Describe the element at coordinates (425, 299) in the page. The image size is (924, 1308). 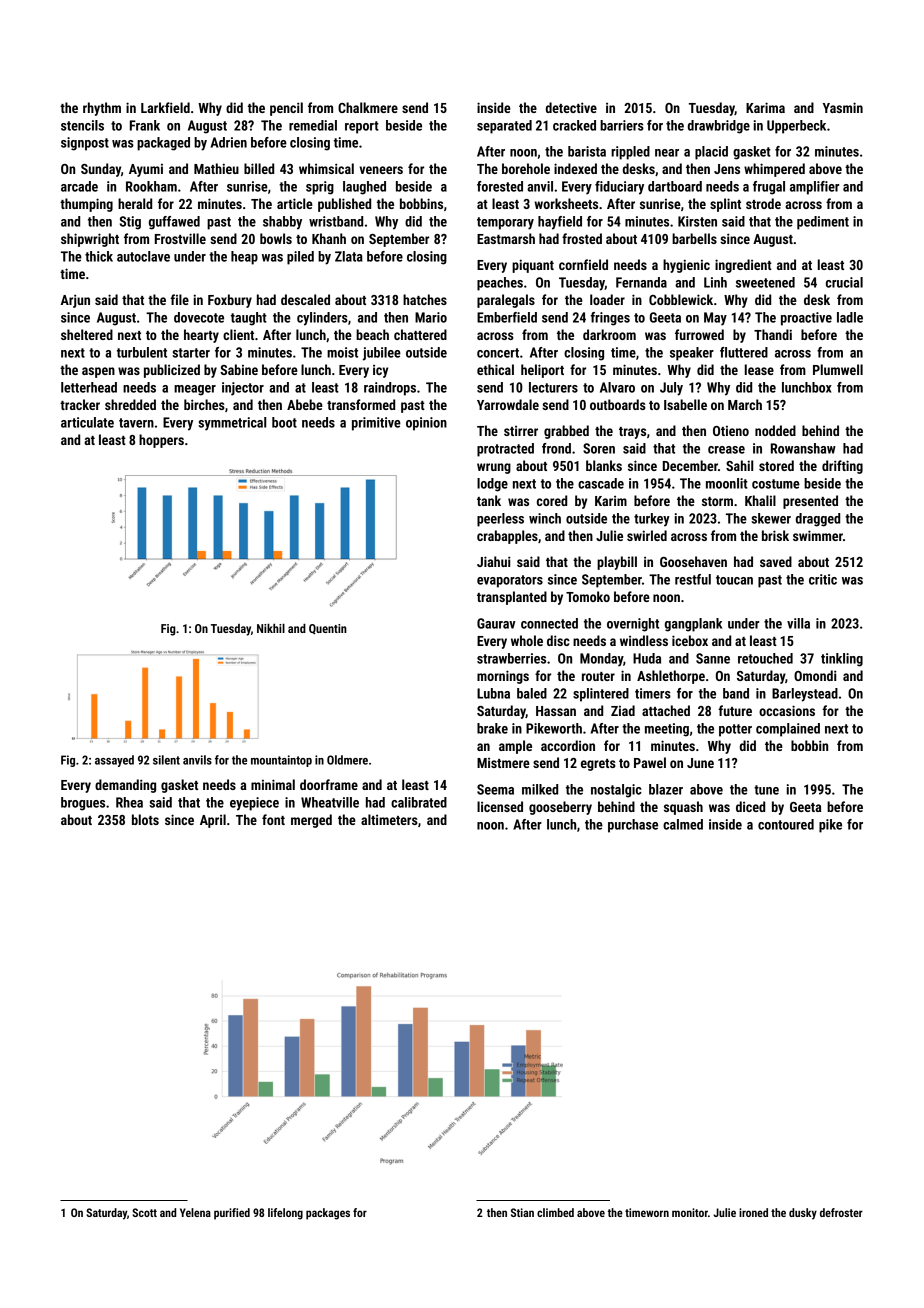
I see `hatches` at that location.
